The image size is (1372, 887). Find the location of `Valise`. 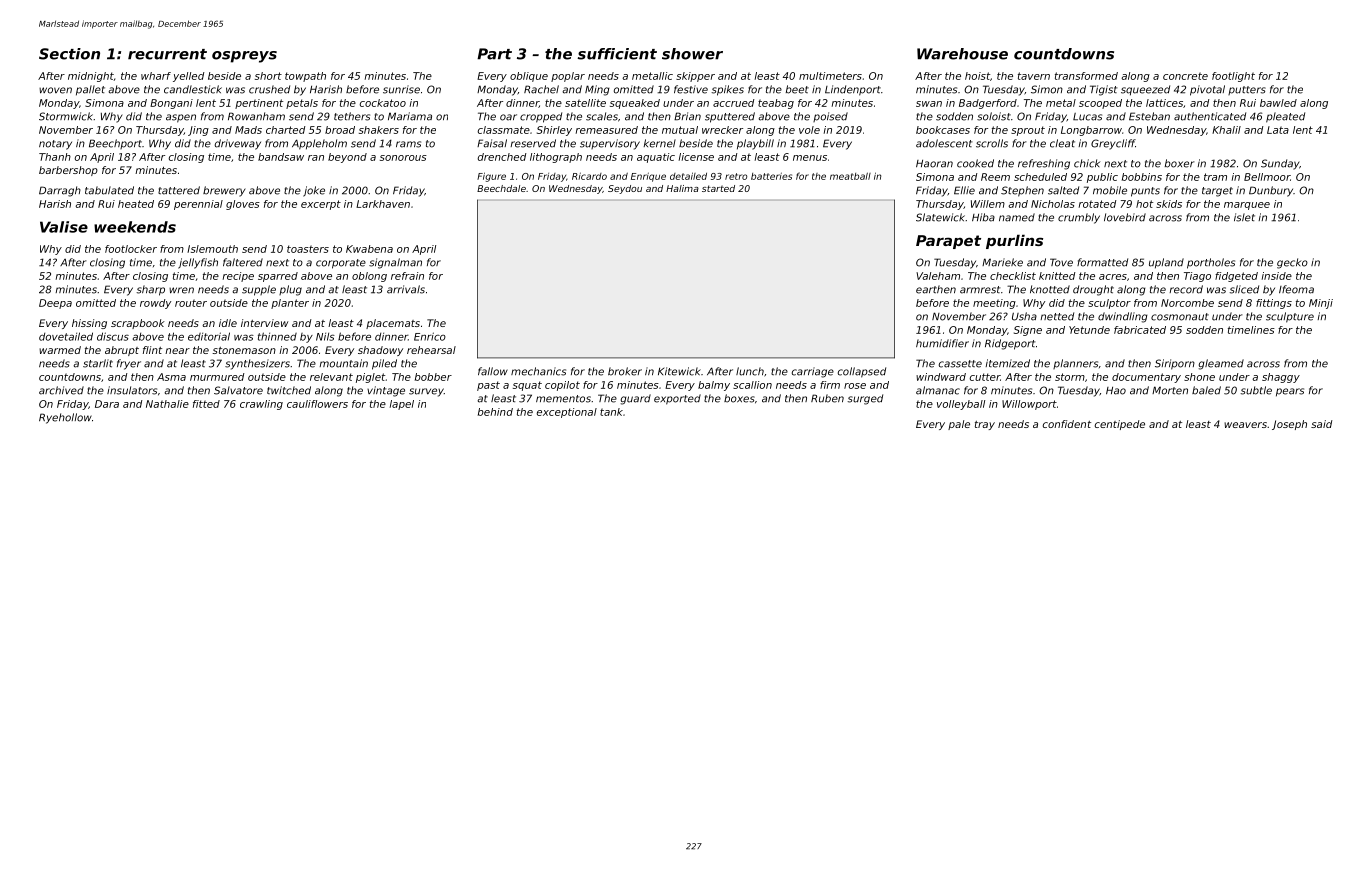

Valise is located at coordinates (64, 227).
